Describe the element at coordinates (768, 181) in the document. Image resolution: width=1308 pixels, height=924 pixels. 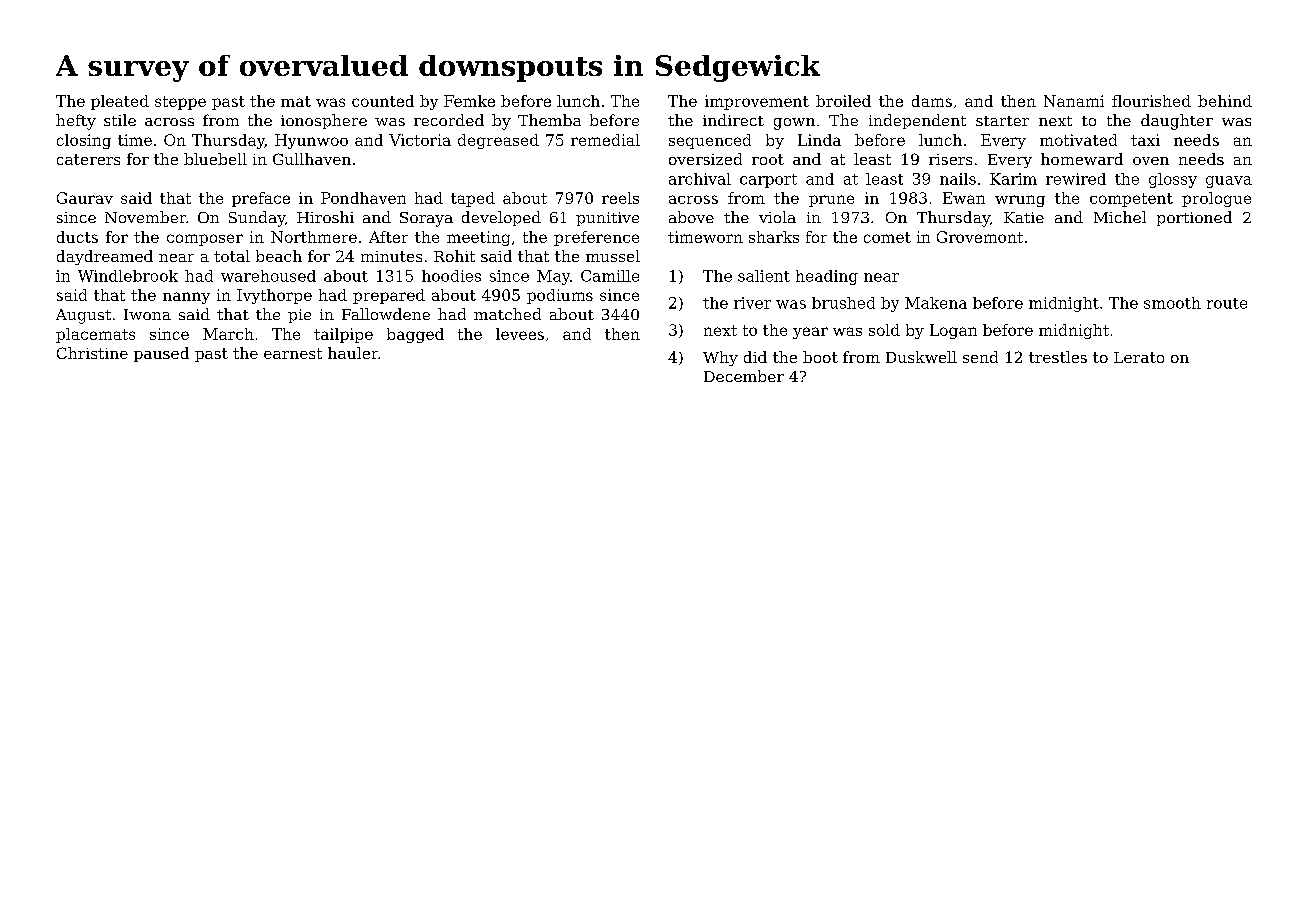
I see `carport` at that location.
